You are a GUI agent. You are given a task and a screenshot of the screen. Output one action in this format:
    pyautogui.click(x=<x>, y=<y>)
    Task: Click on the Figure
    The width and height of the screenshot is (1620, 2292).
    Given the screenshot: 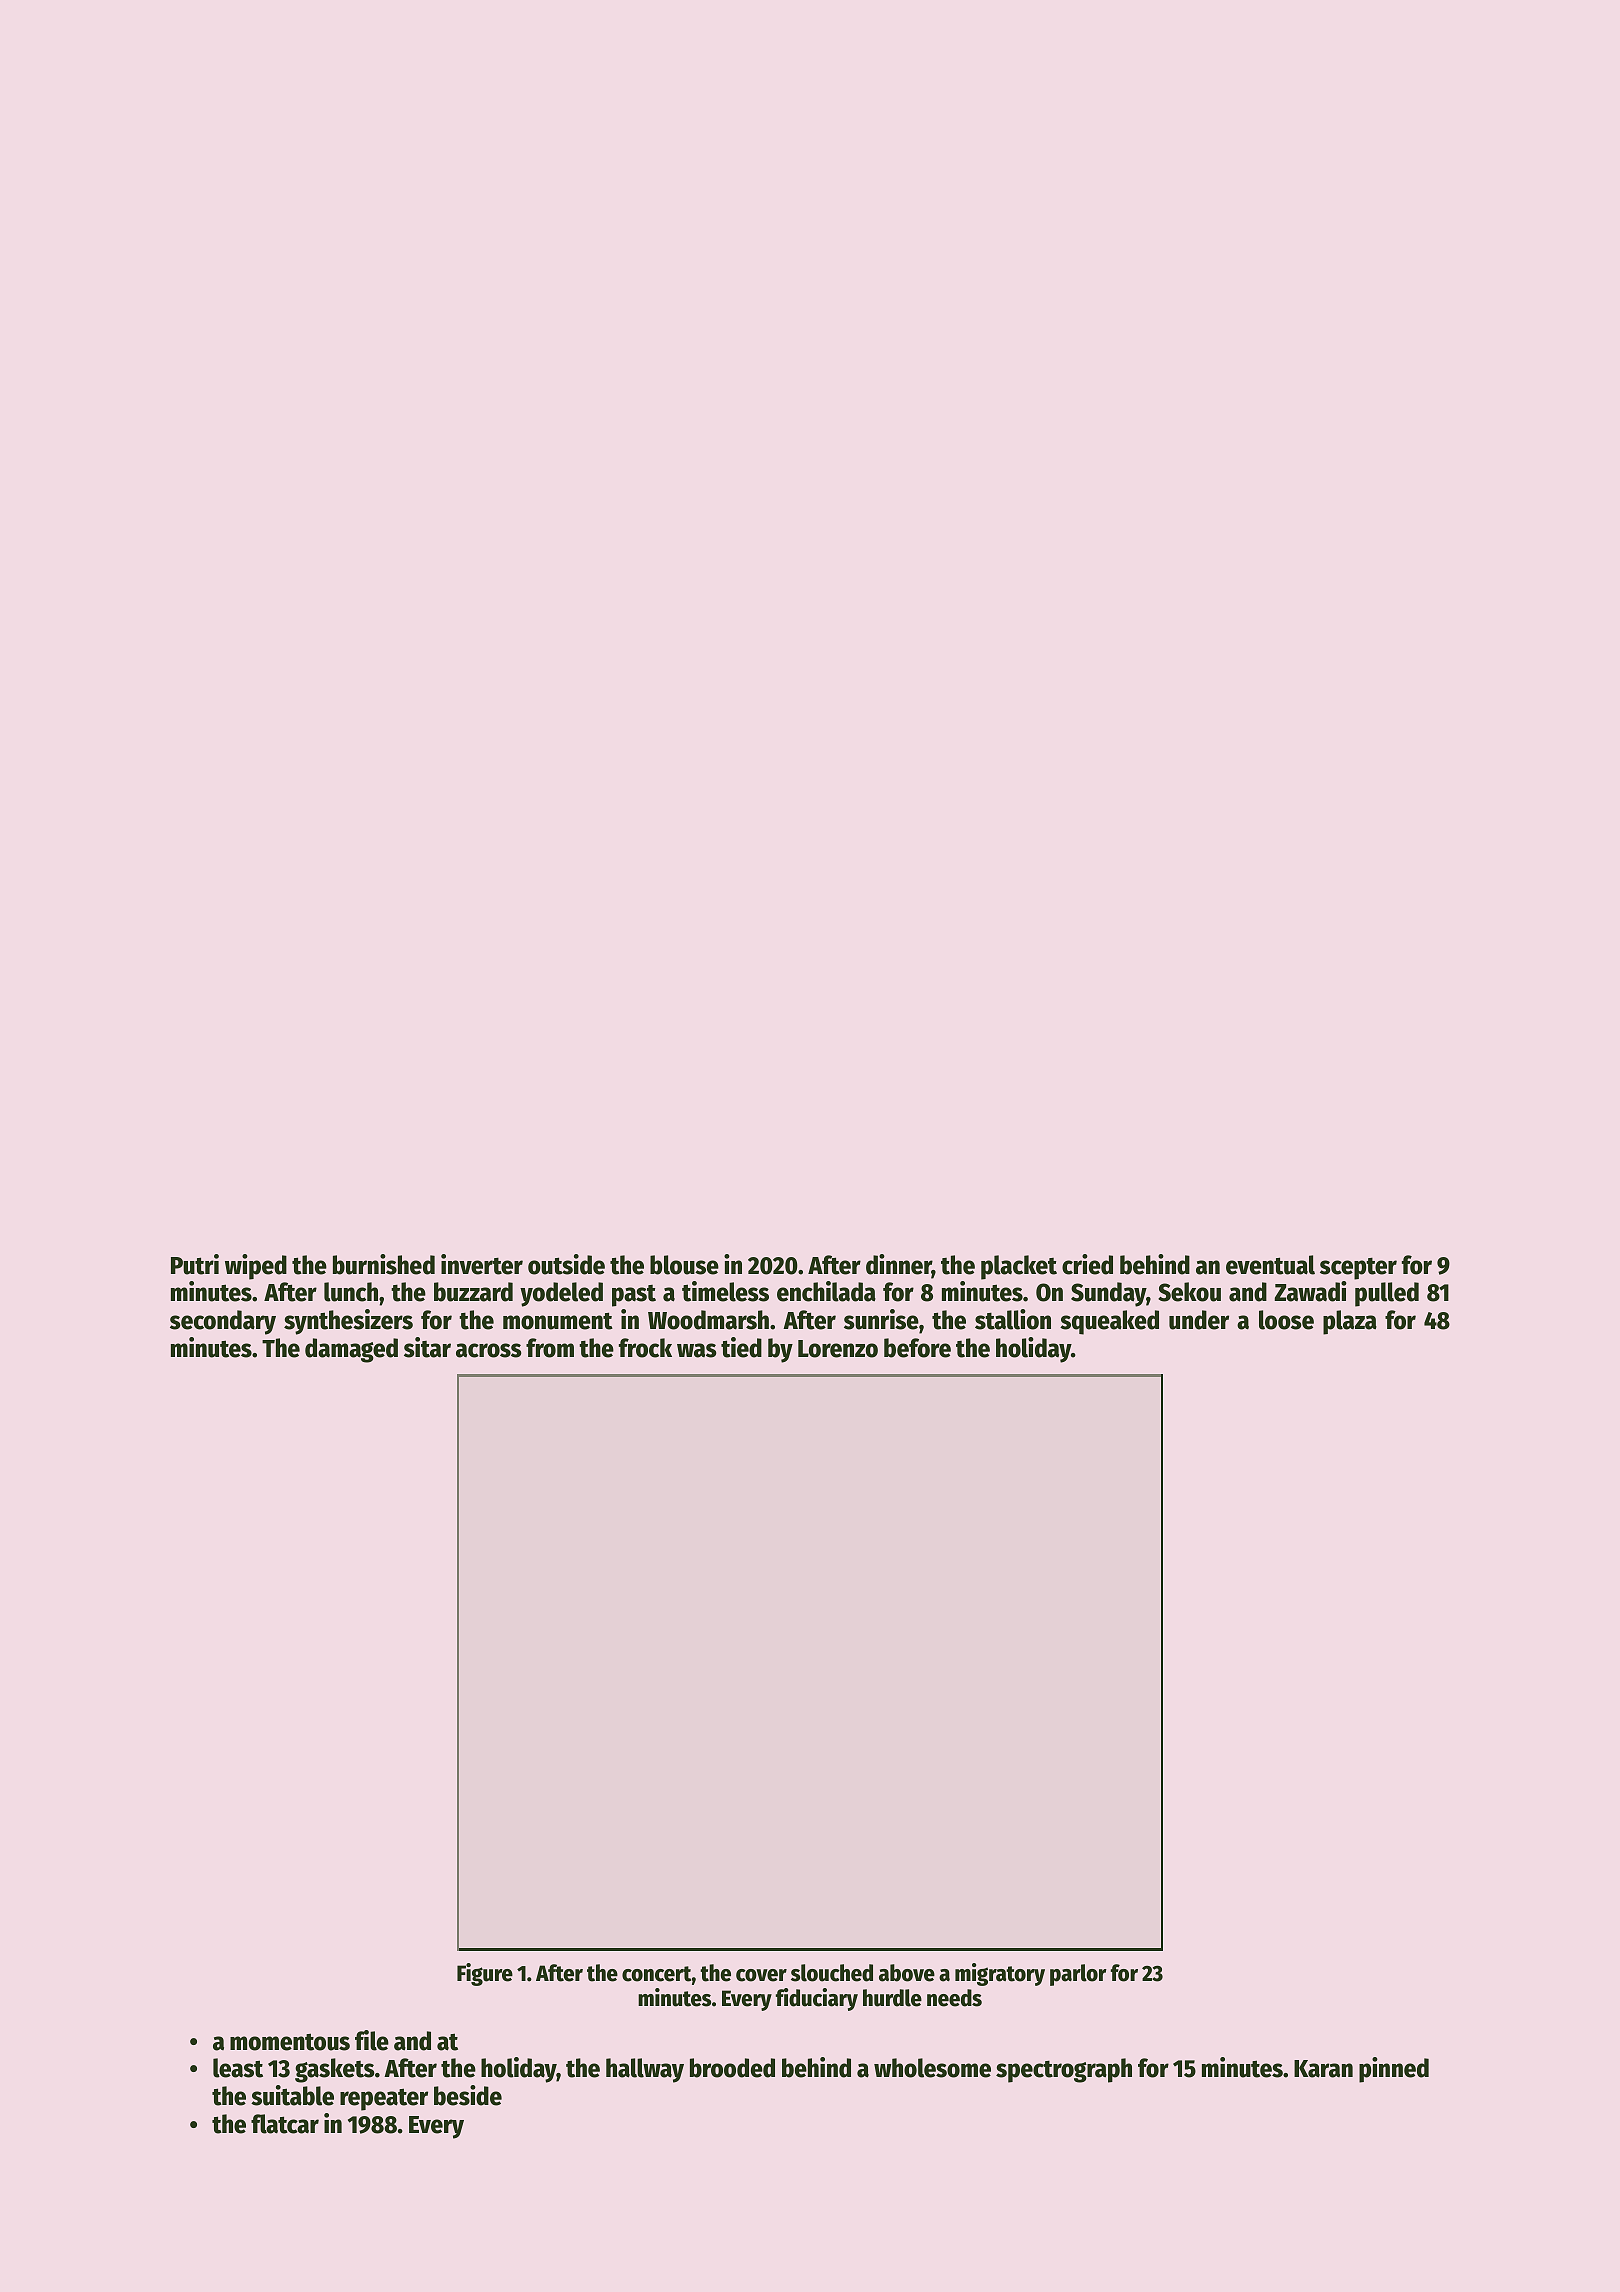 What is the action you would take?
    pyautogui.click(x=485, y=1974)
